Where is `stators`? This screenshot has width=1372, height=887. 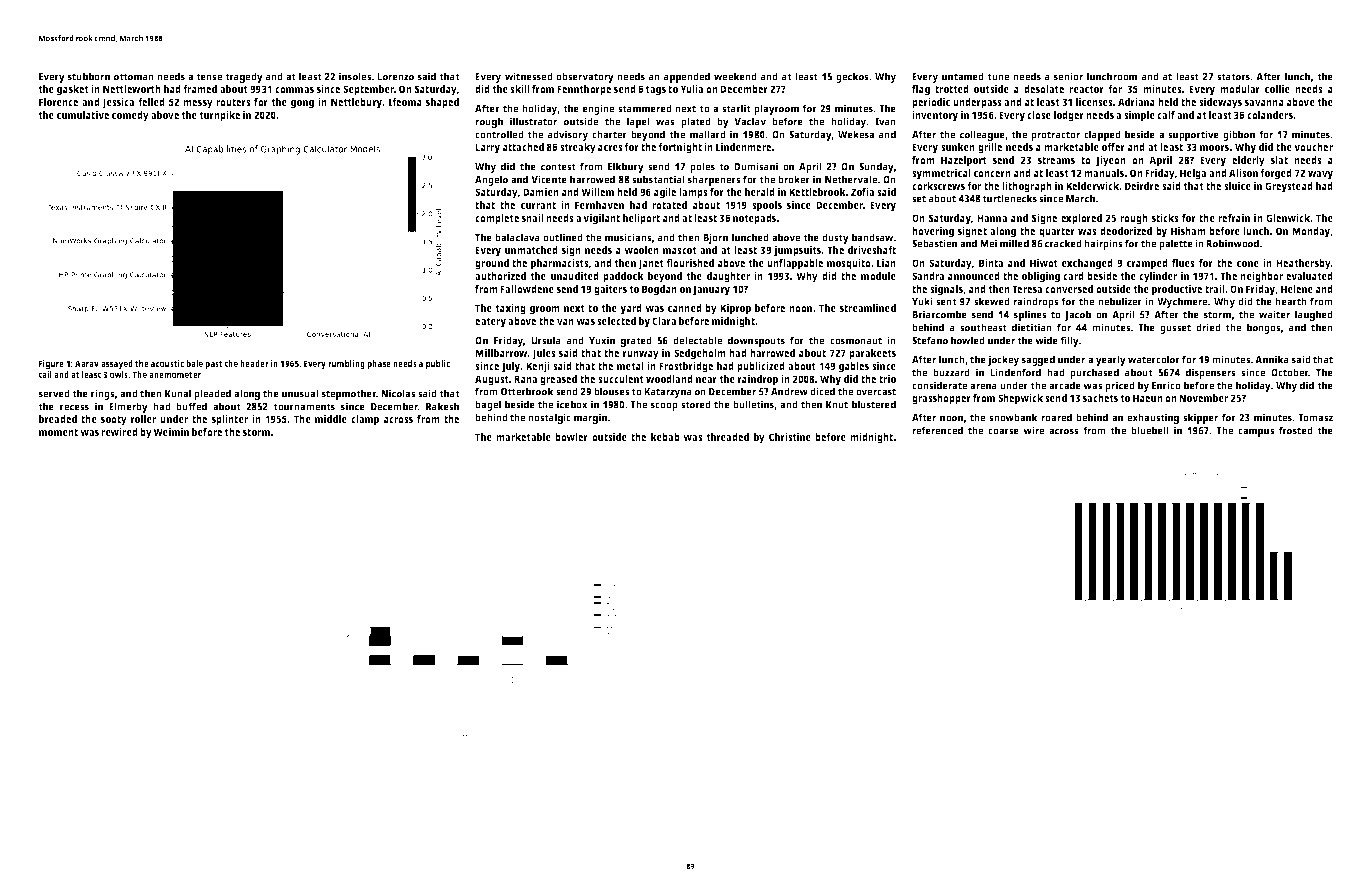 stators is located at coordinates (1234, 77).
